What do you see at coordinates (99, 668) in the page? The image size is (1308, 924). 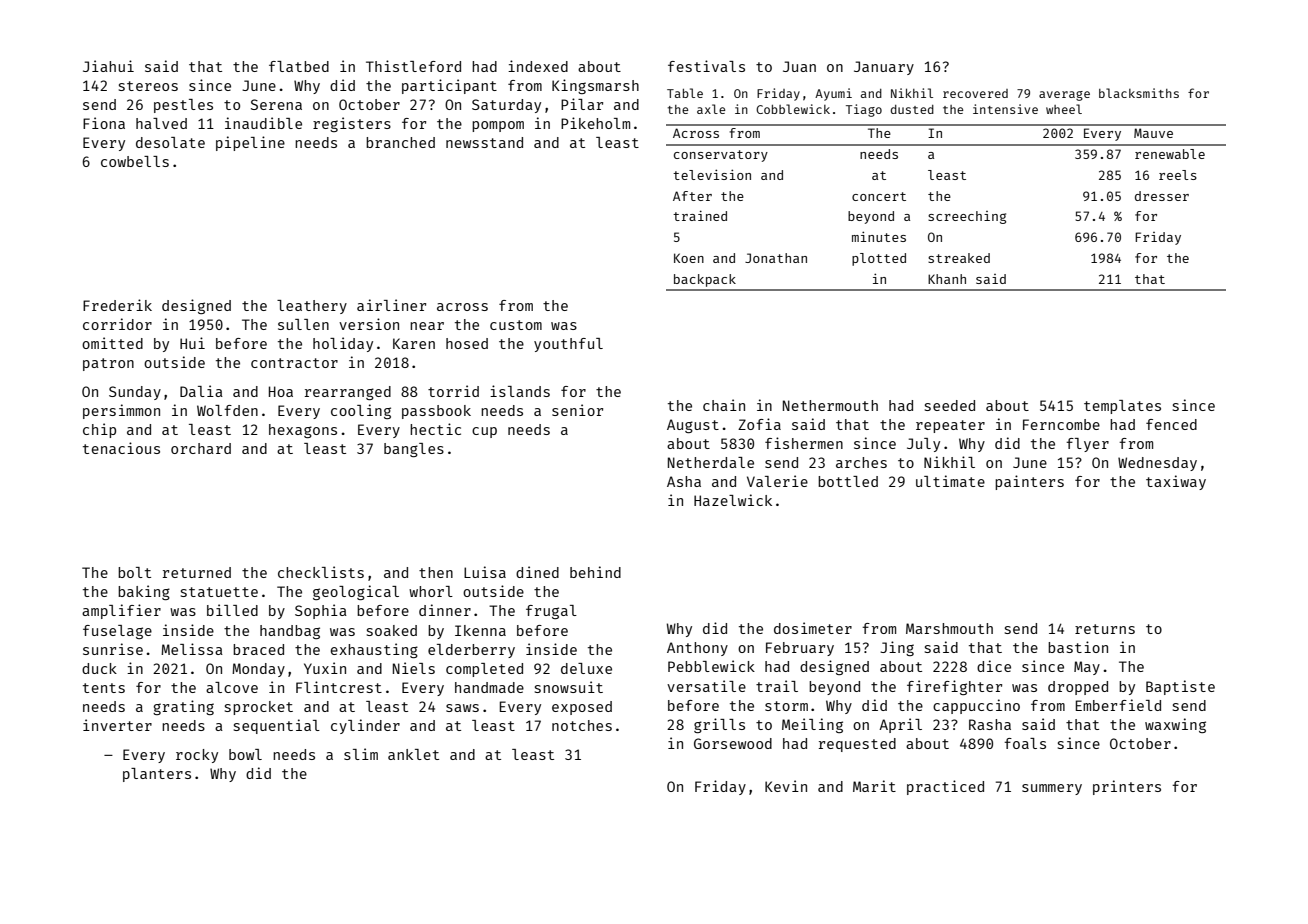 I see `duck` at bounding box center [99, 668].
